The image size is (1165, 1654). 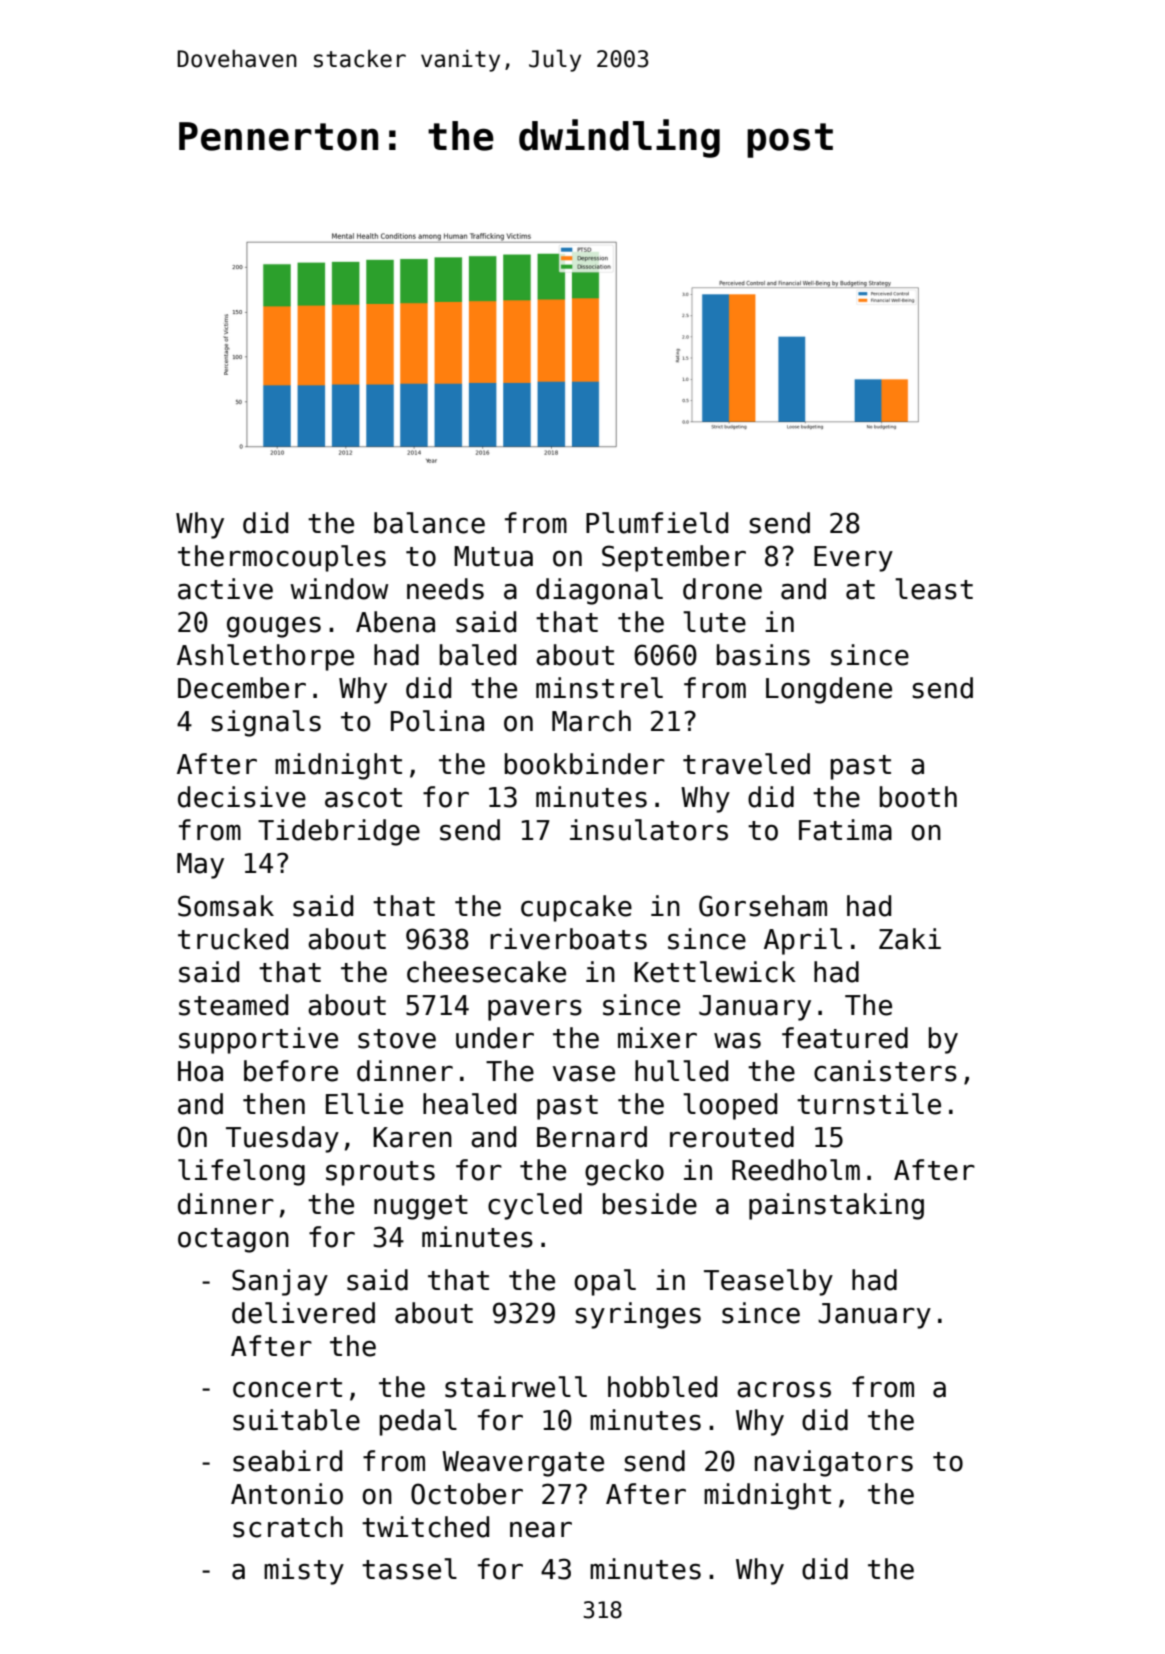 What do you see at coordinates (429, 523) in the screenshot?
I see `balance` at bounding box center [429, 523].
